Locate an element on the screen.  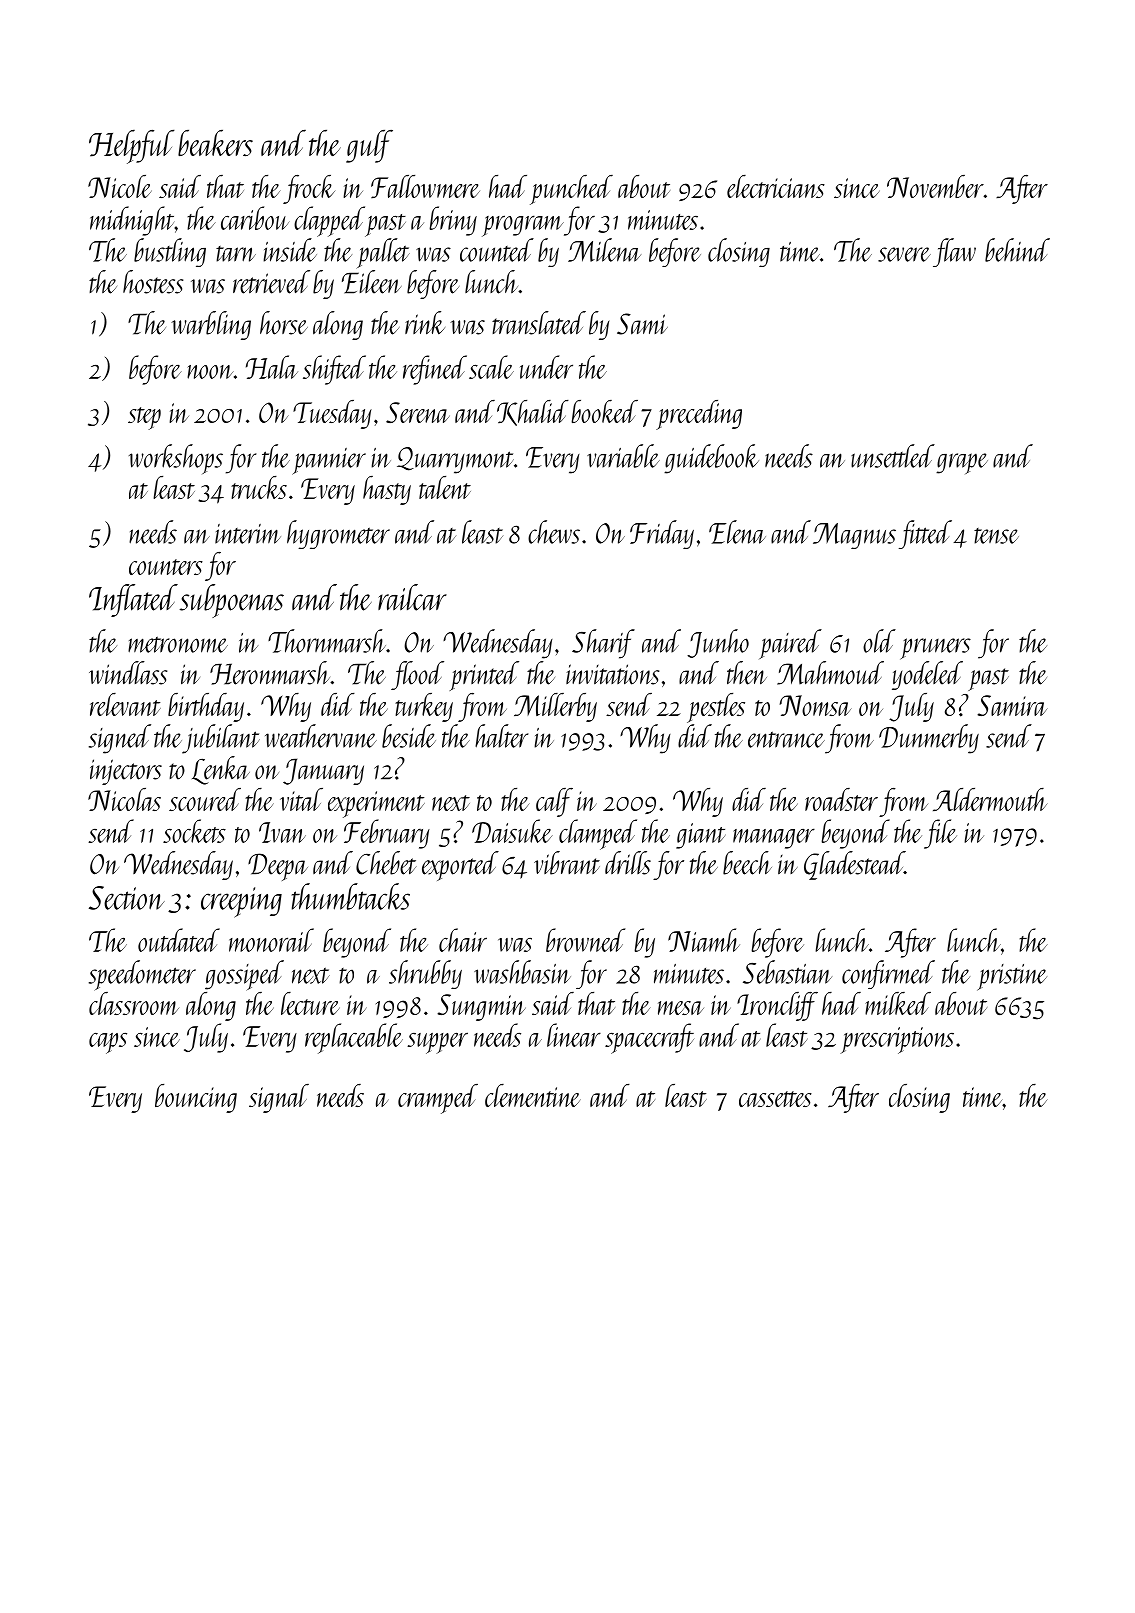
flaw is located at coordinates (954, 252).
